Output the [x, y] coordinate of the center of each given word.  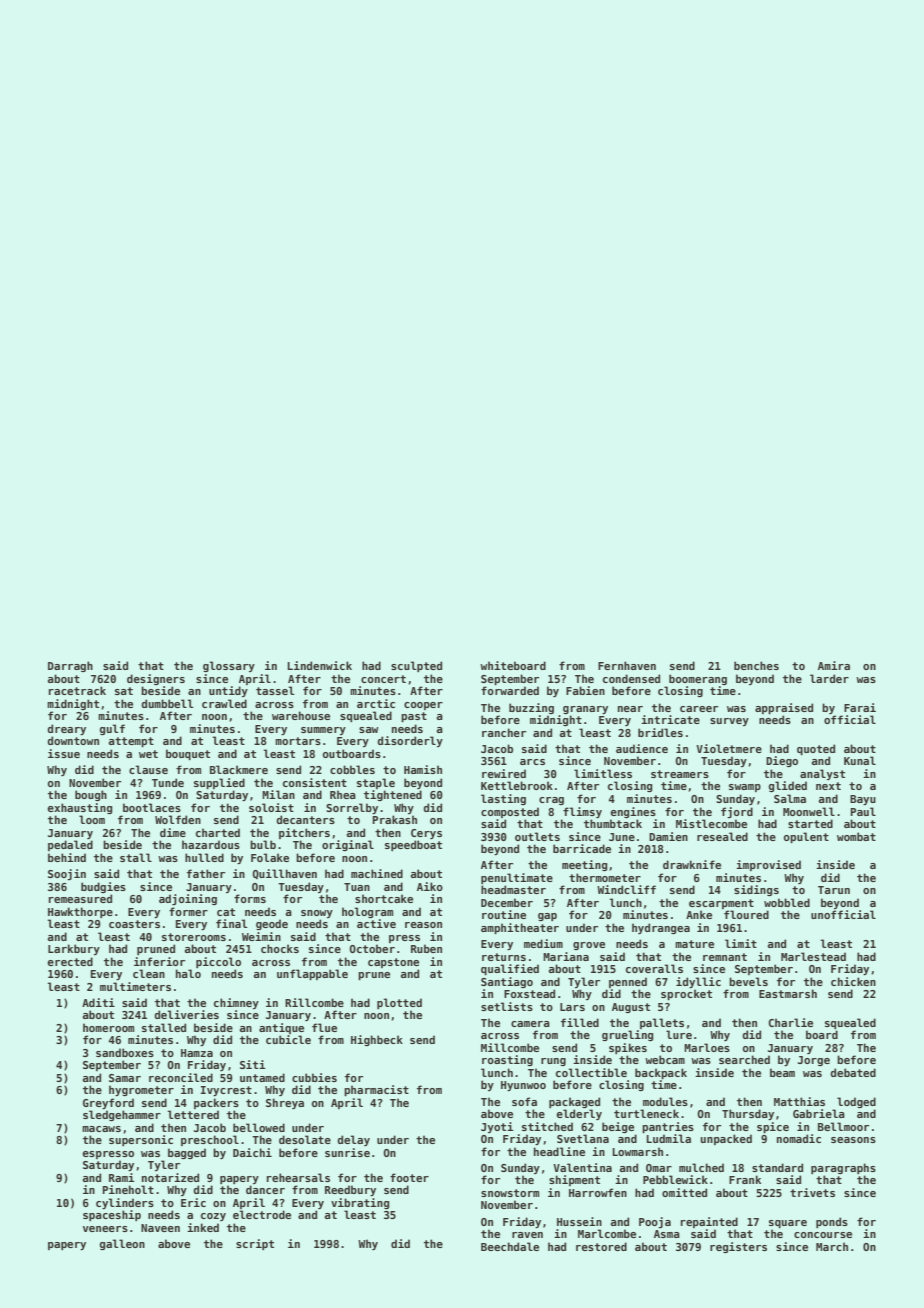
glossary [229, 666]
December [507, 902]
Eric [193, 1202]
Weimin [261, 936]
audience [642, 748]
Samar [125, 1078]
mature [694, 944]
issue [64, 753]
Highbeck [377, 1040]
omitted [684, 1192]
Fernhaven [627, 665]
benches [756, 665]
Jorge [814, 1061]
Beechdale [510, 1246]
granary [585, 710]
